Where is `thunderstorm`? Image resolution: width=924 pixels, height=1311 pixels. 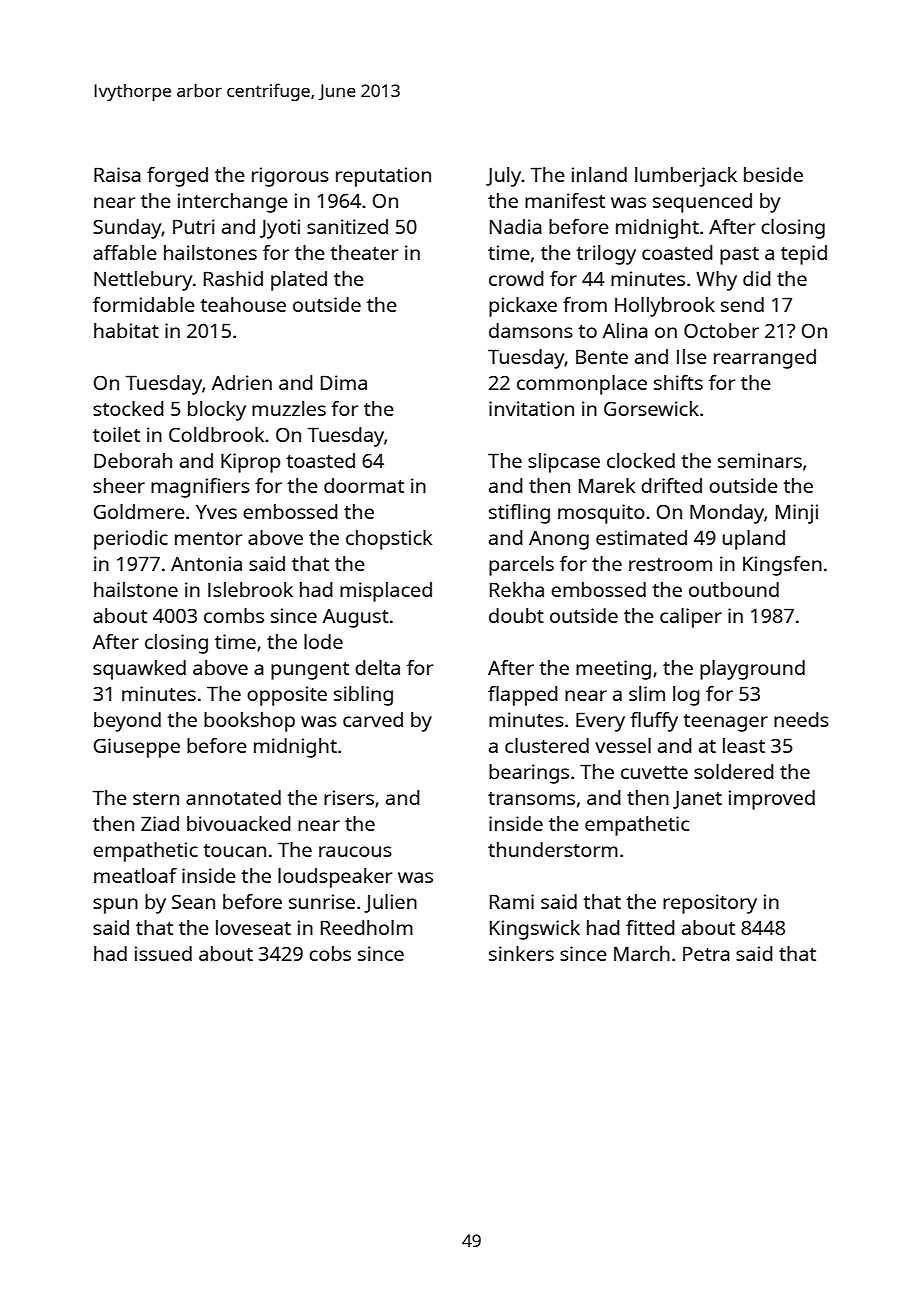
thunderstorm is located at coordinates (553, 849).
